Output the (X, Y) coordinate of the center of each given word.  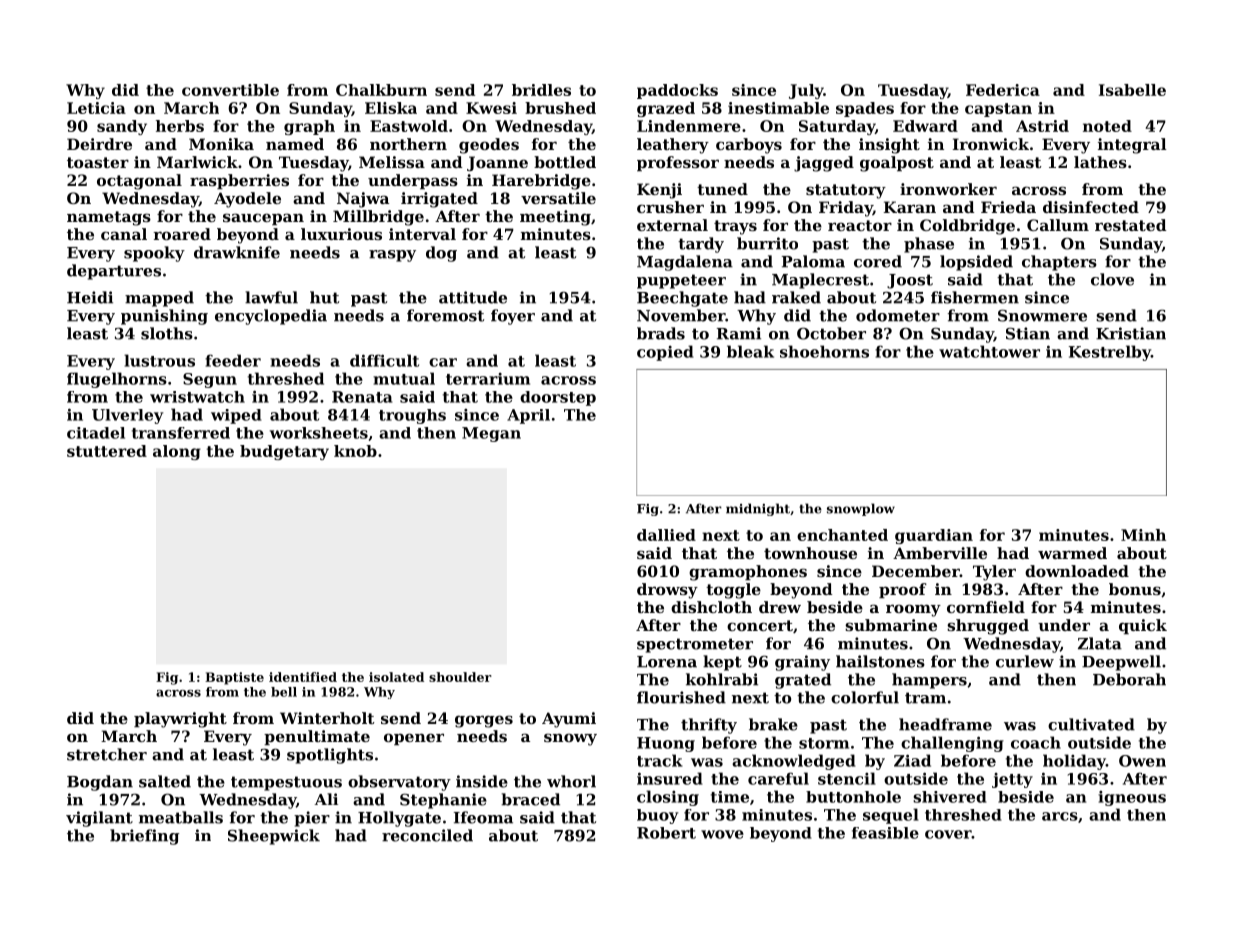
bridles (541, 90)
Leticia (96, 108)
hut (324, 297)
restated (1130, 225)
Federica (1003, 90)
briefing (144, 837)
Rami (739, 333)
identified (303, 677)
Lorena (667, 662)
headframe (945, 724)
